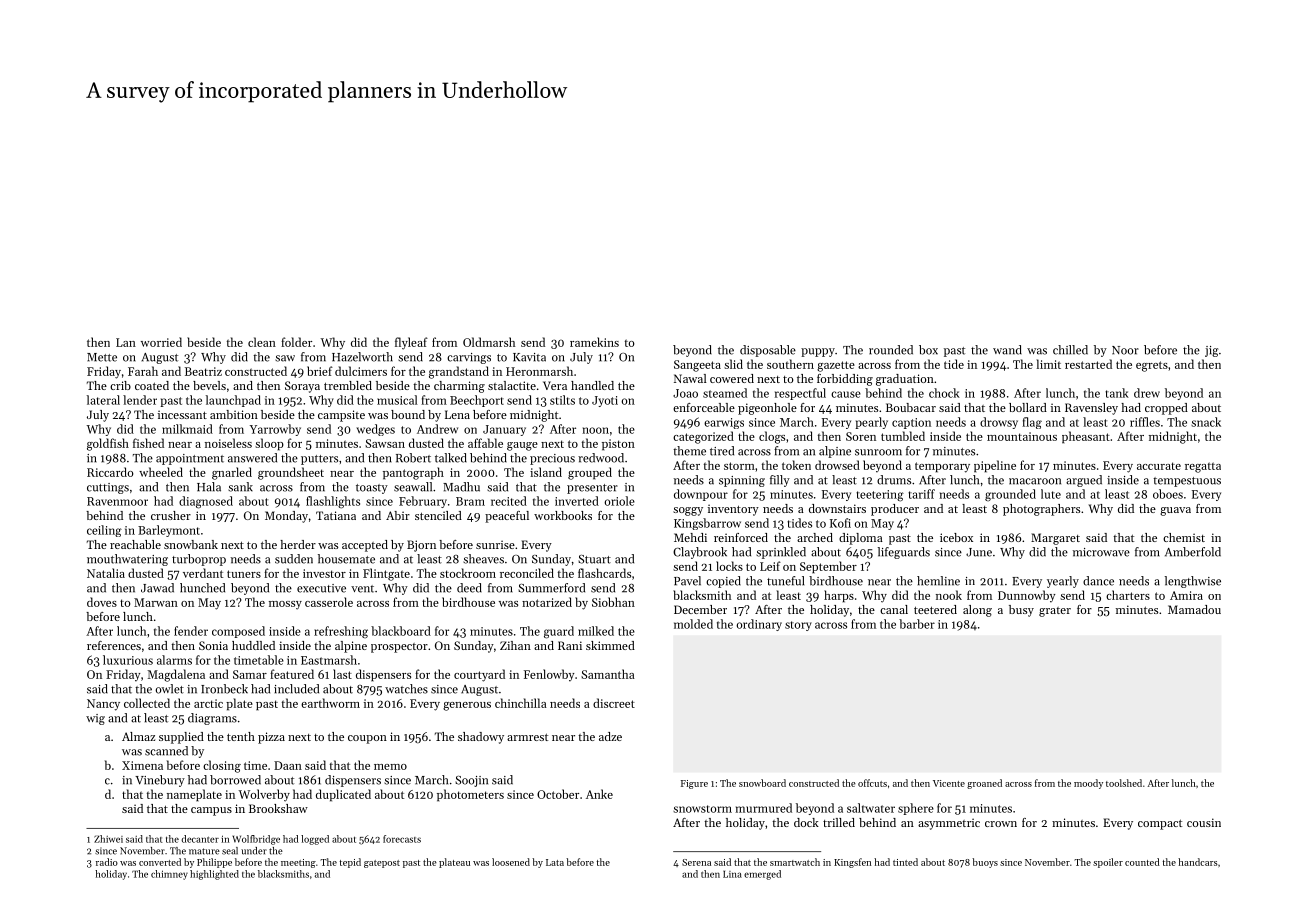 The height and width of the image is (924, 1308). What do you see at coordinates (732, 874) in the image?
I see `Lina` at bounding box center [732, 874].
